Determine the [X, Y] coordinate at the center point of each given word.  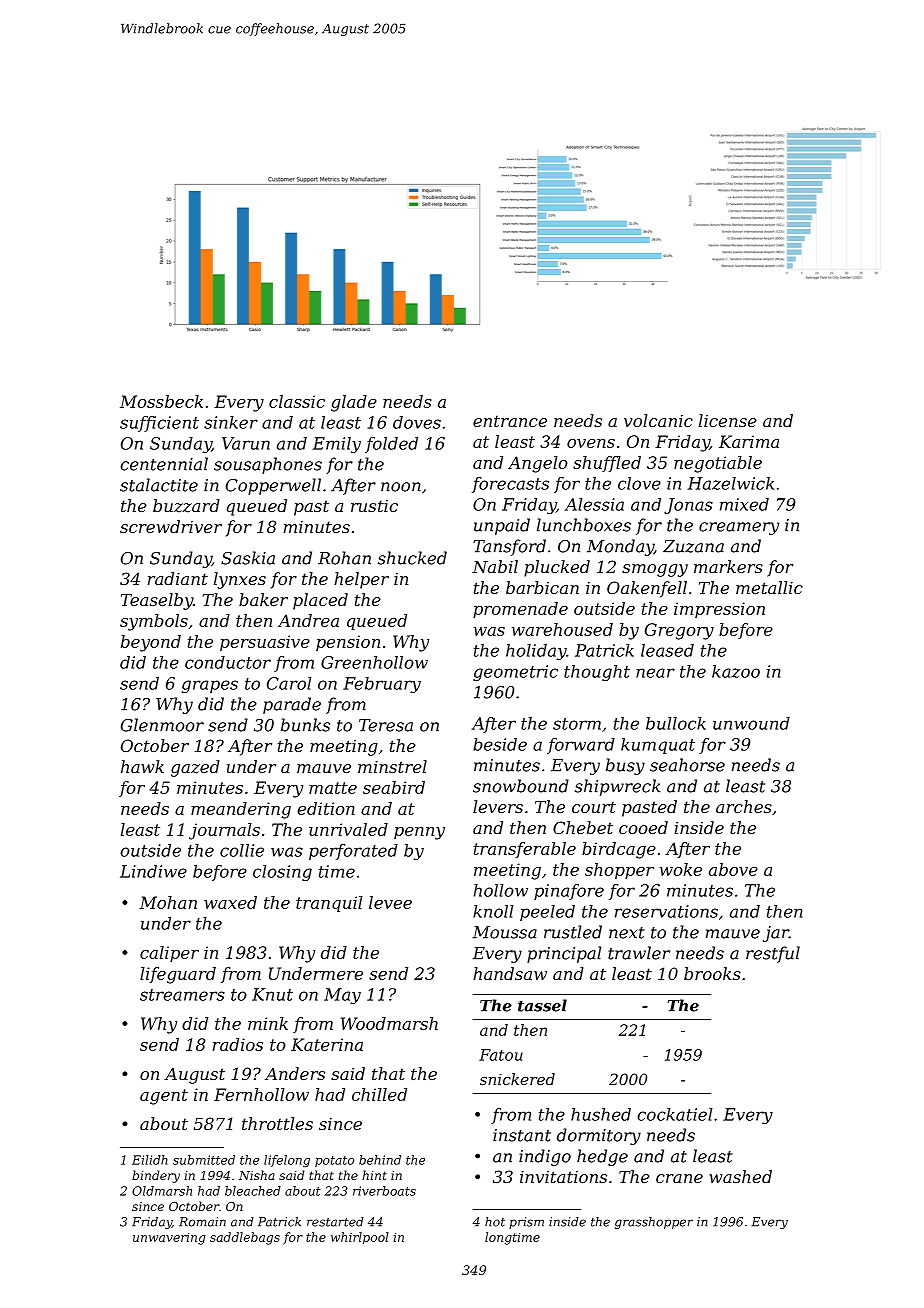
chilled [379, 1094]
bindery [156, 1176]
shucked [412, 558]
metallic [769, 587]
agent [164, 1097]
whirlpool [360, 1238]
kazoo [736, 671]
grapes [210, 686]
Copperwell [273, 486]
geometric [515, 673]
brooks [712, 973]
